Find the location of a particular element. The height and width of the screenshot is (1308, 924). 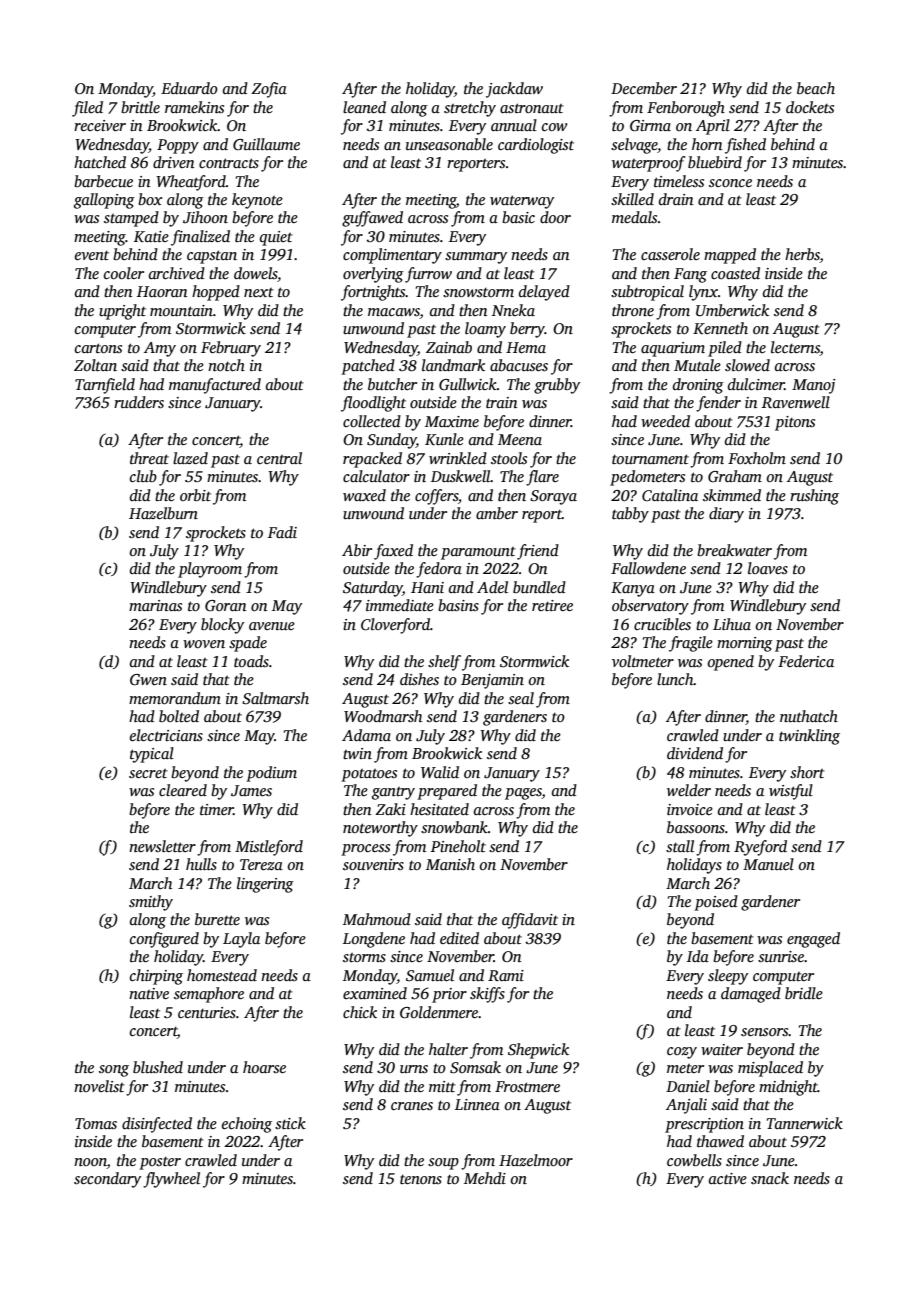

smithy is located at coordinates (151, 903).
